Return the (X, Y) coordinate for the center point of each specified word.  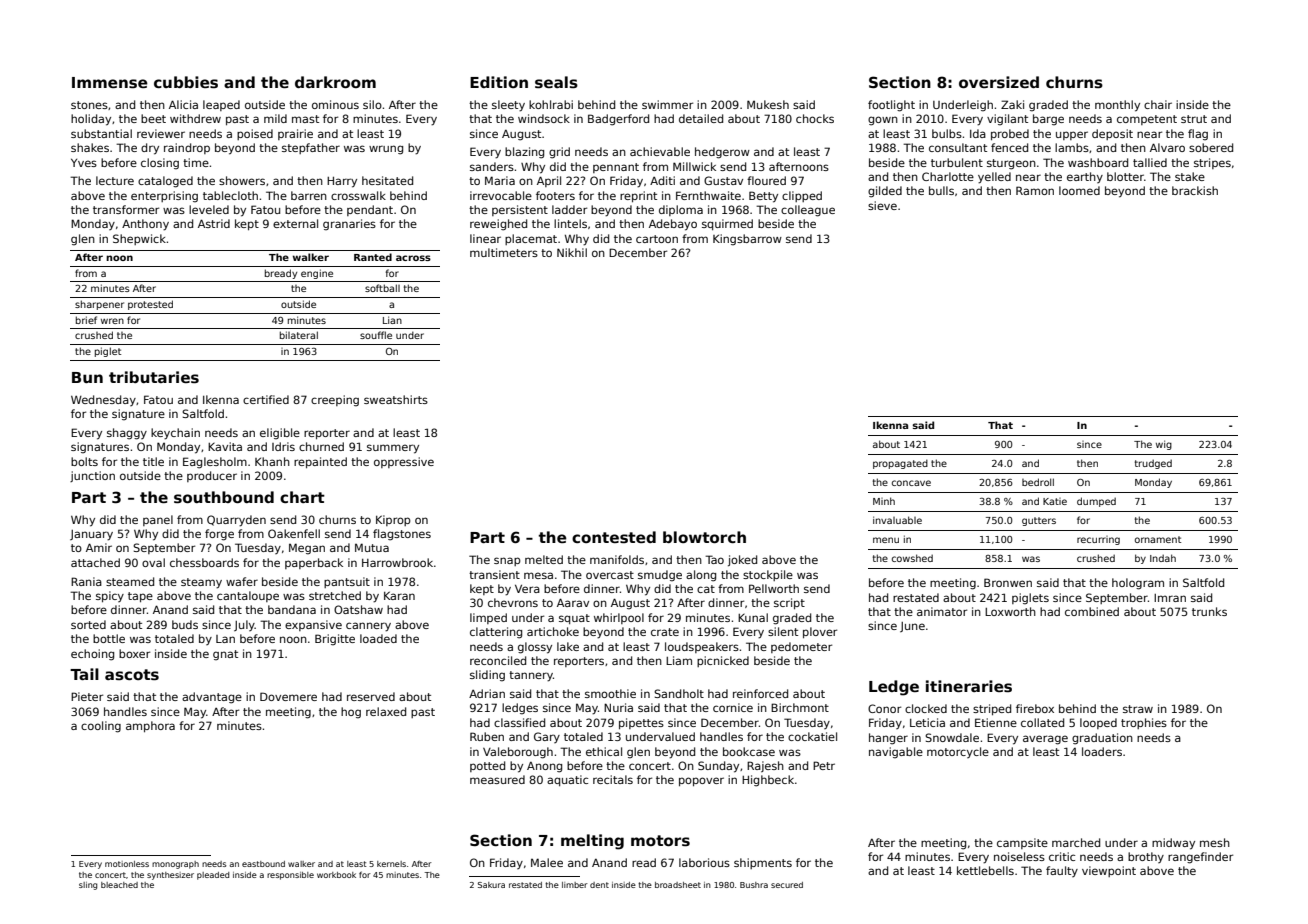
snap (507, 561)
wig (1164, 445)
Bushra (754, 885)
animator (942, 611)
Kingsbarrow (747, 240)
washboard (1098, 162)
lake (568, 646)
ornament (1158, 539)
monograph (175, 865)
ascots (132, 675)
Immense (110, 82)
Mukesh (768, 104)
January (91, 535)
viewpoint (1109, 871)
